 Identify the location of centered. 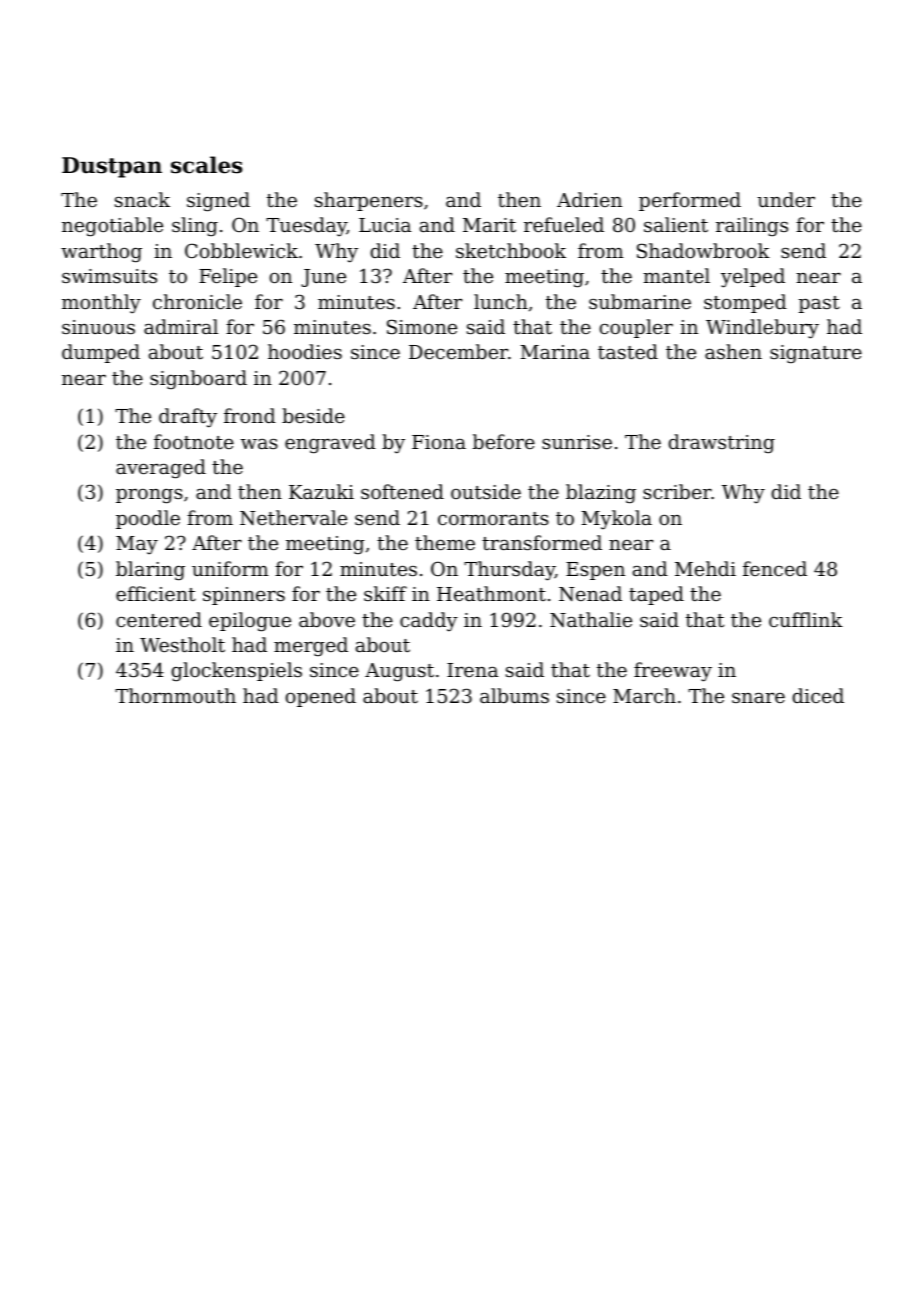
(159, 619).
